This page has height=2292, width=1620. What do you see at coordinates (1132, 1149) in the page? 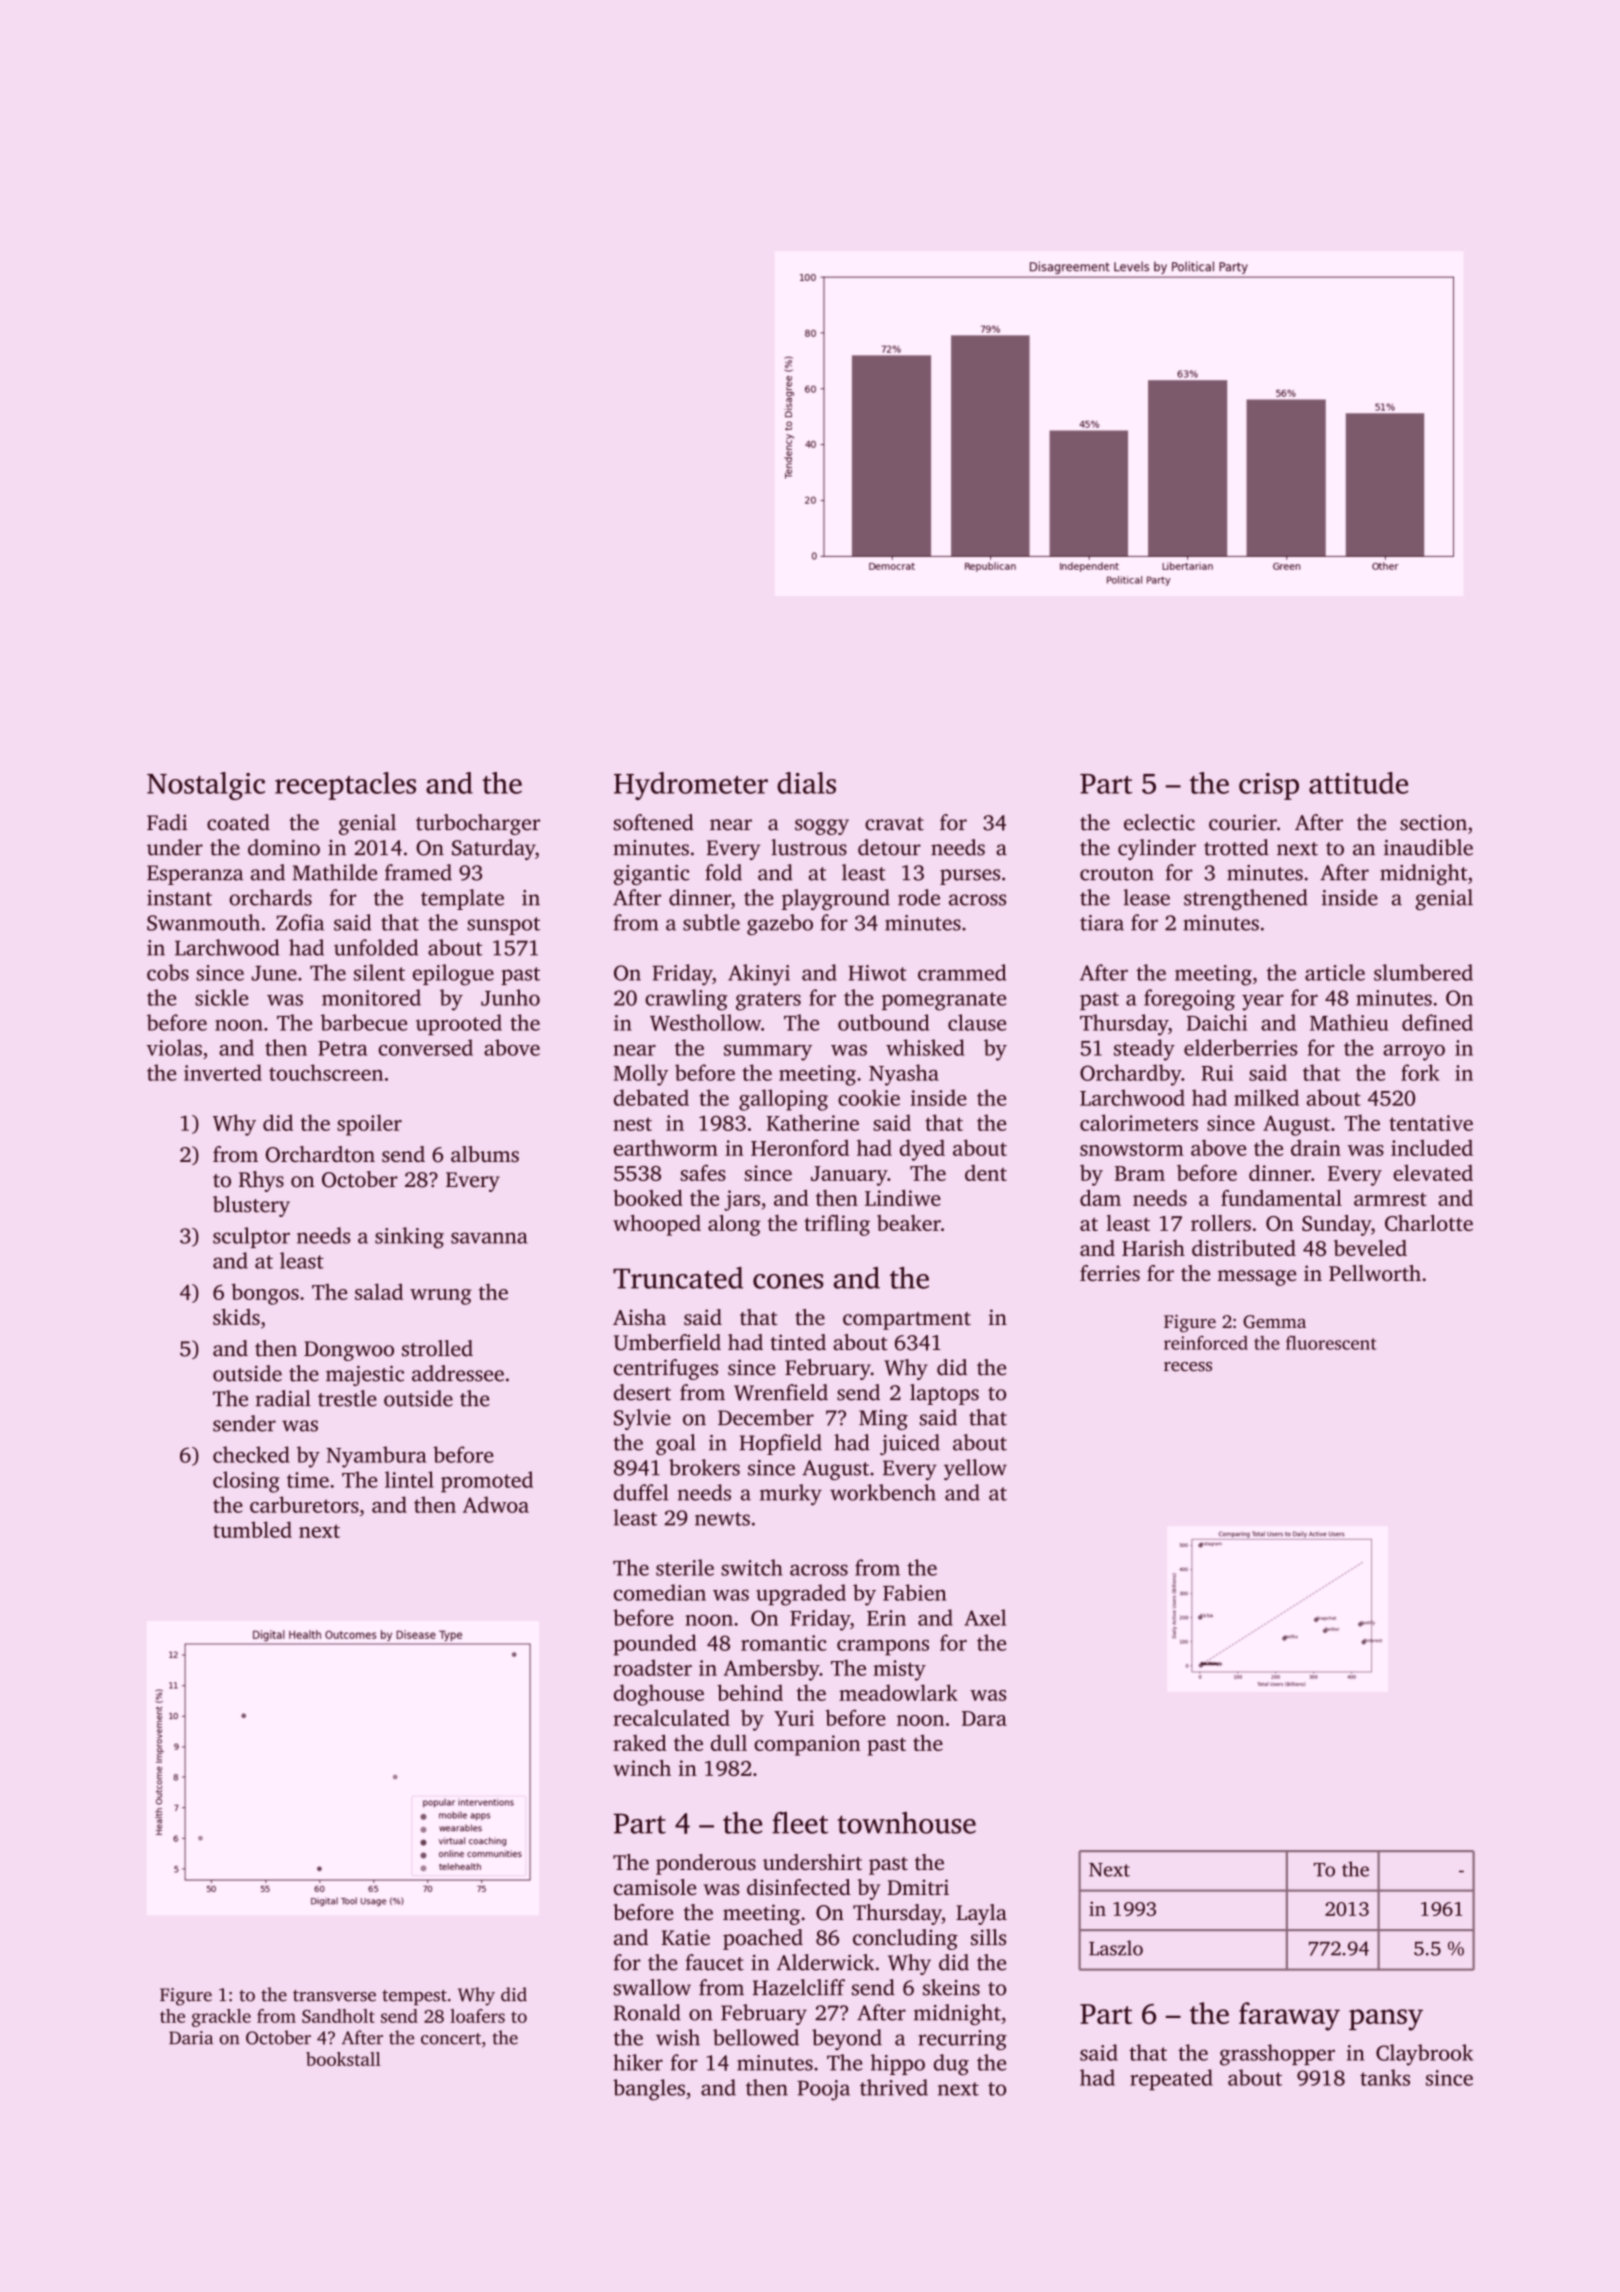
I see `snowstorm` at bounding box center [1132, 1149].
